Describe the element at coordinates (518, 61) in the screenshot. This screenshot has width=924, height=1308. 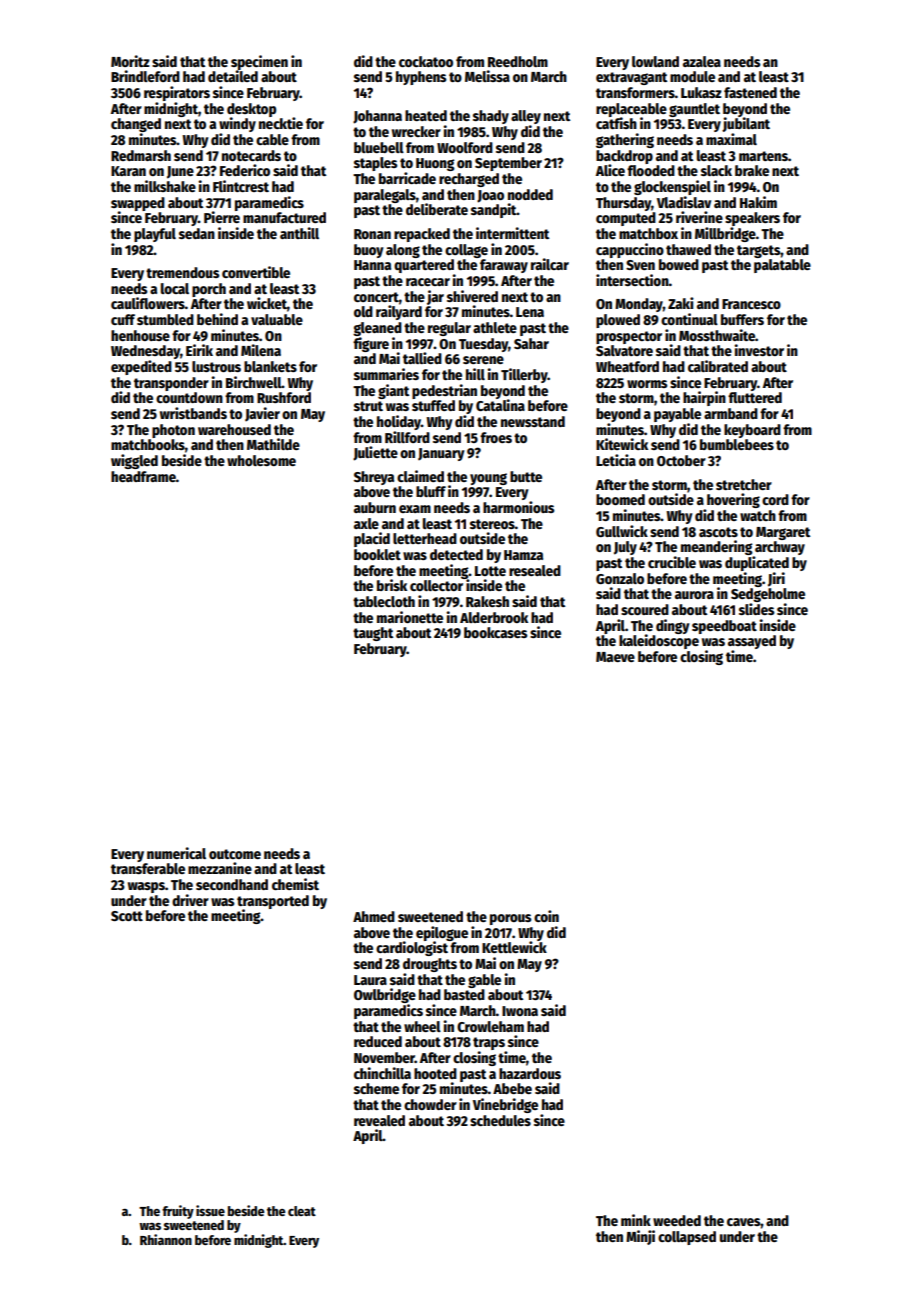
I see `Reedholm` at that location.
